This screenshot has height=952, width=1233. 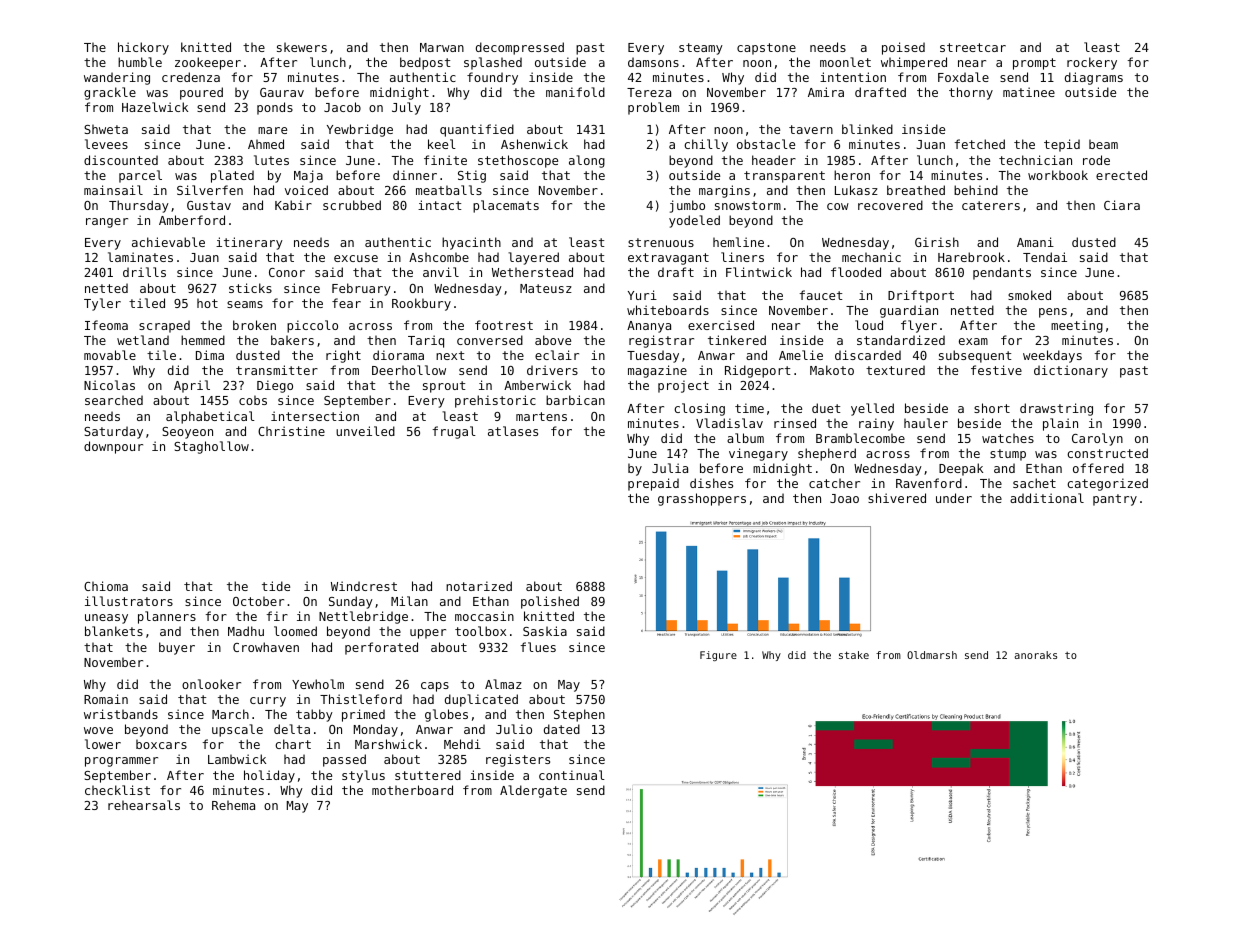 What do you see at coordinates (932, 655) in the screenshot?
I see `Oldmarsh` at bounding box center [932, 655].
